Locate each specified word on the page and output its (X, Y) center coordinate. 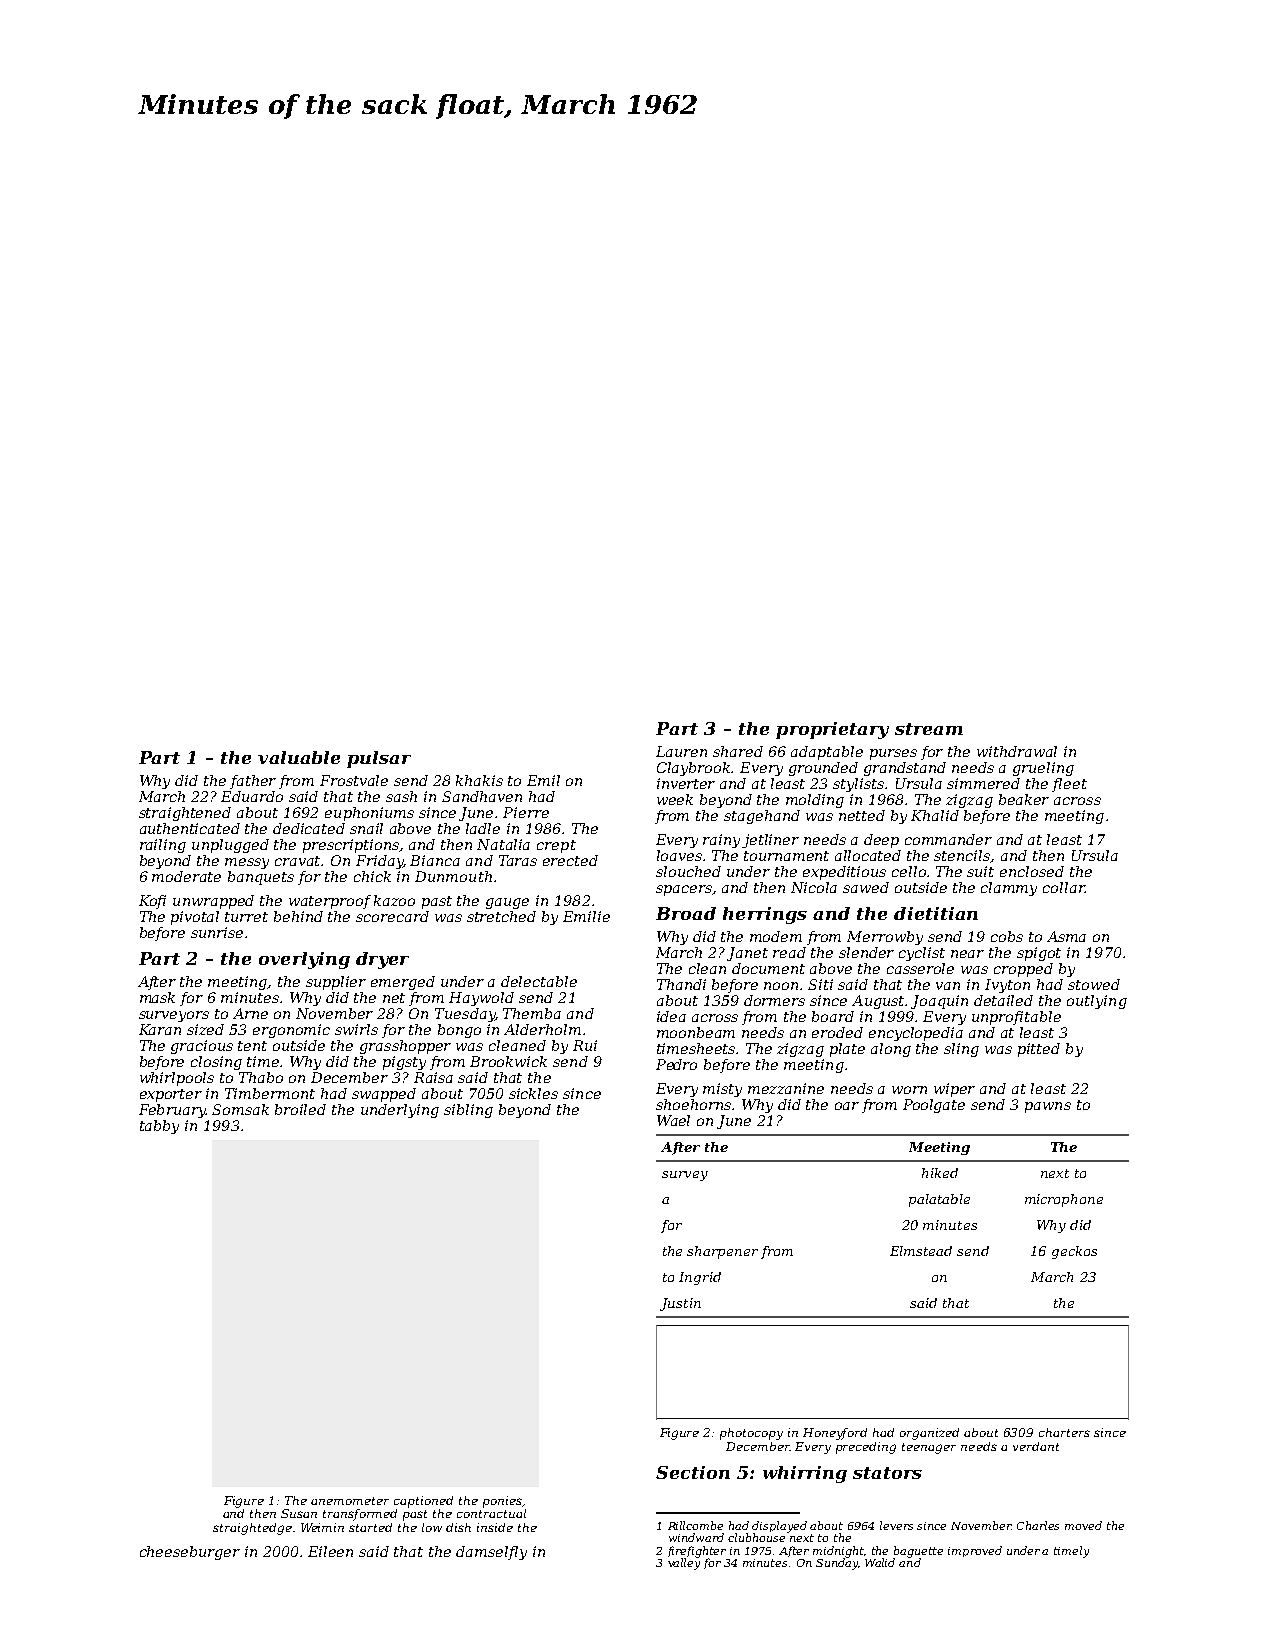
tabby (159, 1127)
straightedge (252, 1529)
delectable (539, 981)
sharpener (722, 1252)
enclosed (1032, 871)
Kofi (152, 902)
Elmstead (921, 1251)
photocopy (751, 1434)
